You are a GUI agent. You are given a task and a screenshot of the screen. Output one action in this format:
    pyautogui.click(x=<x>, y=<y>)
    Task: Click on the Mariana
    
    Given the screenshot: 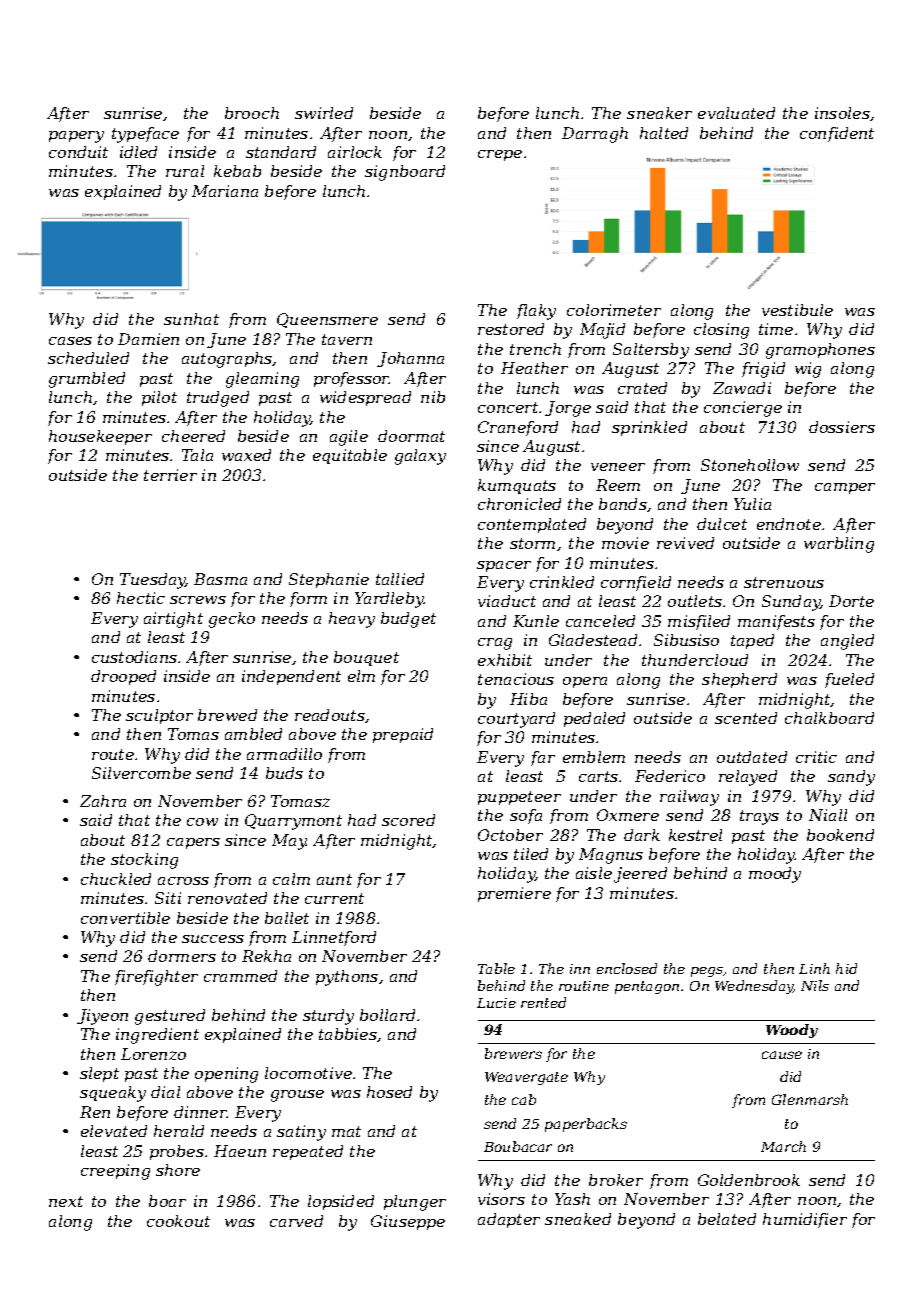 What is the action you would take?
    pyautogui.click(x=225, y=191)
